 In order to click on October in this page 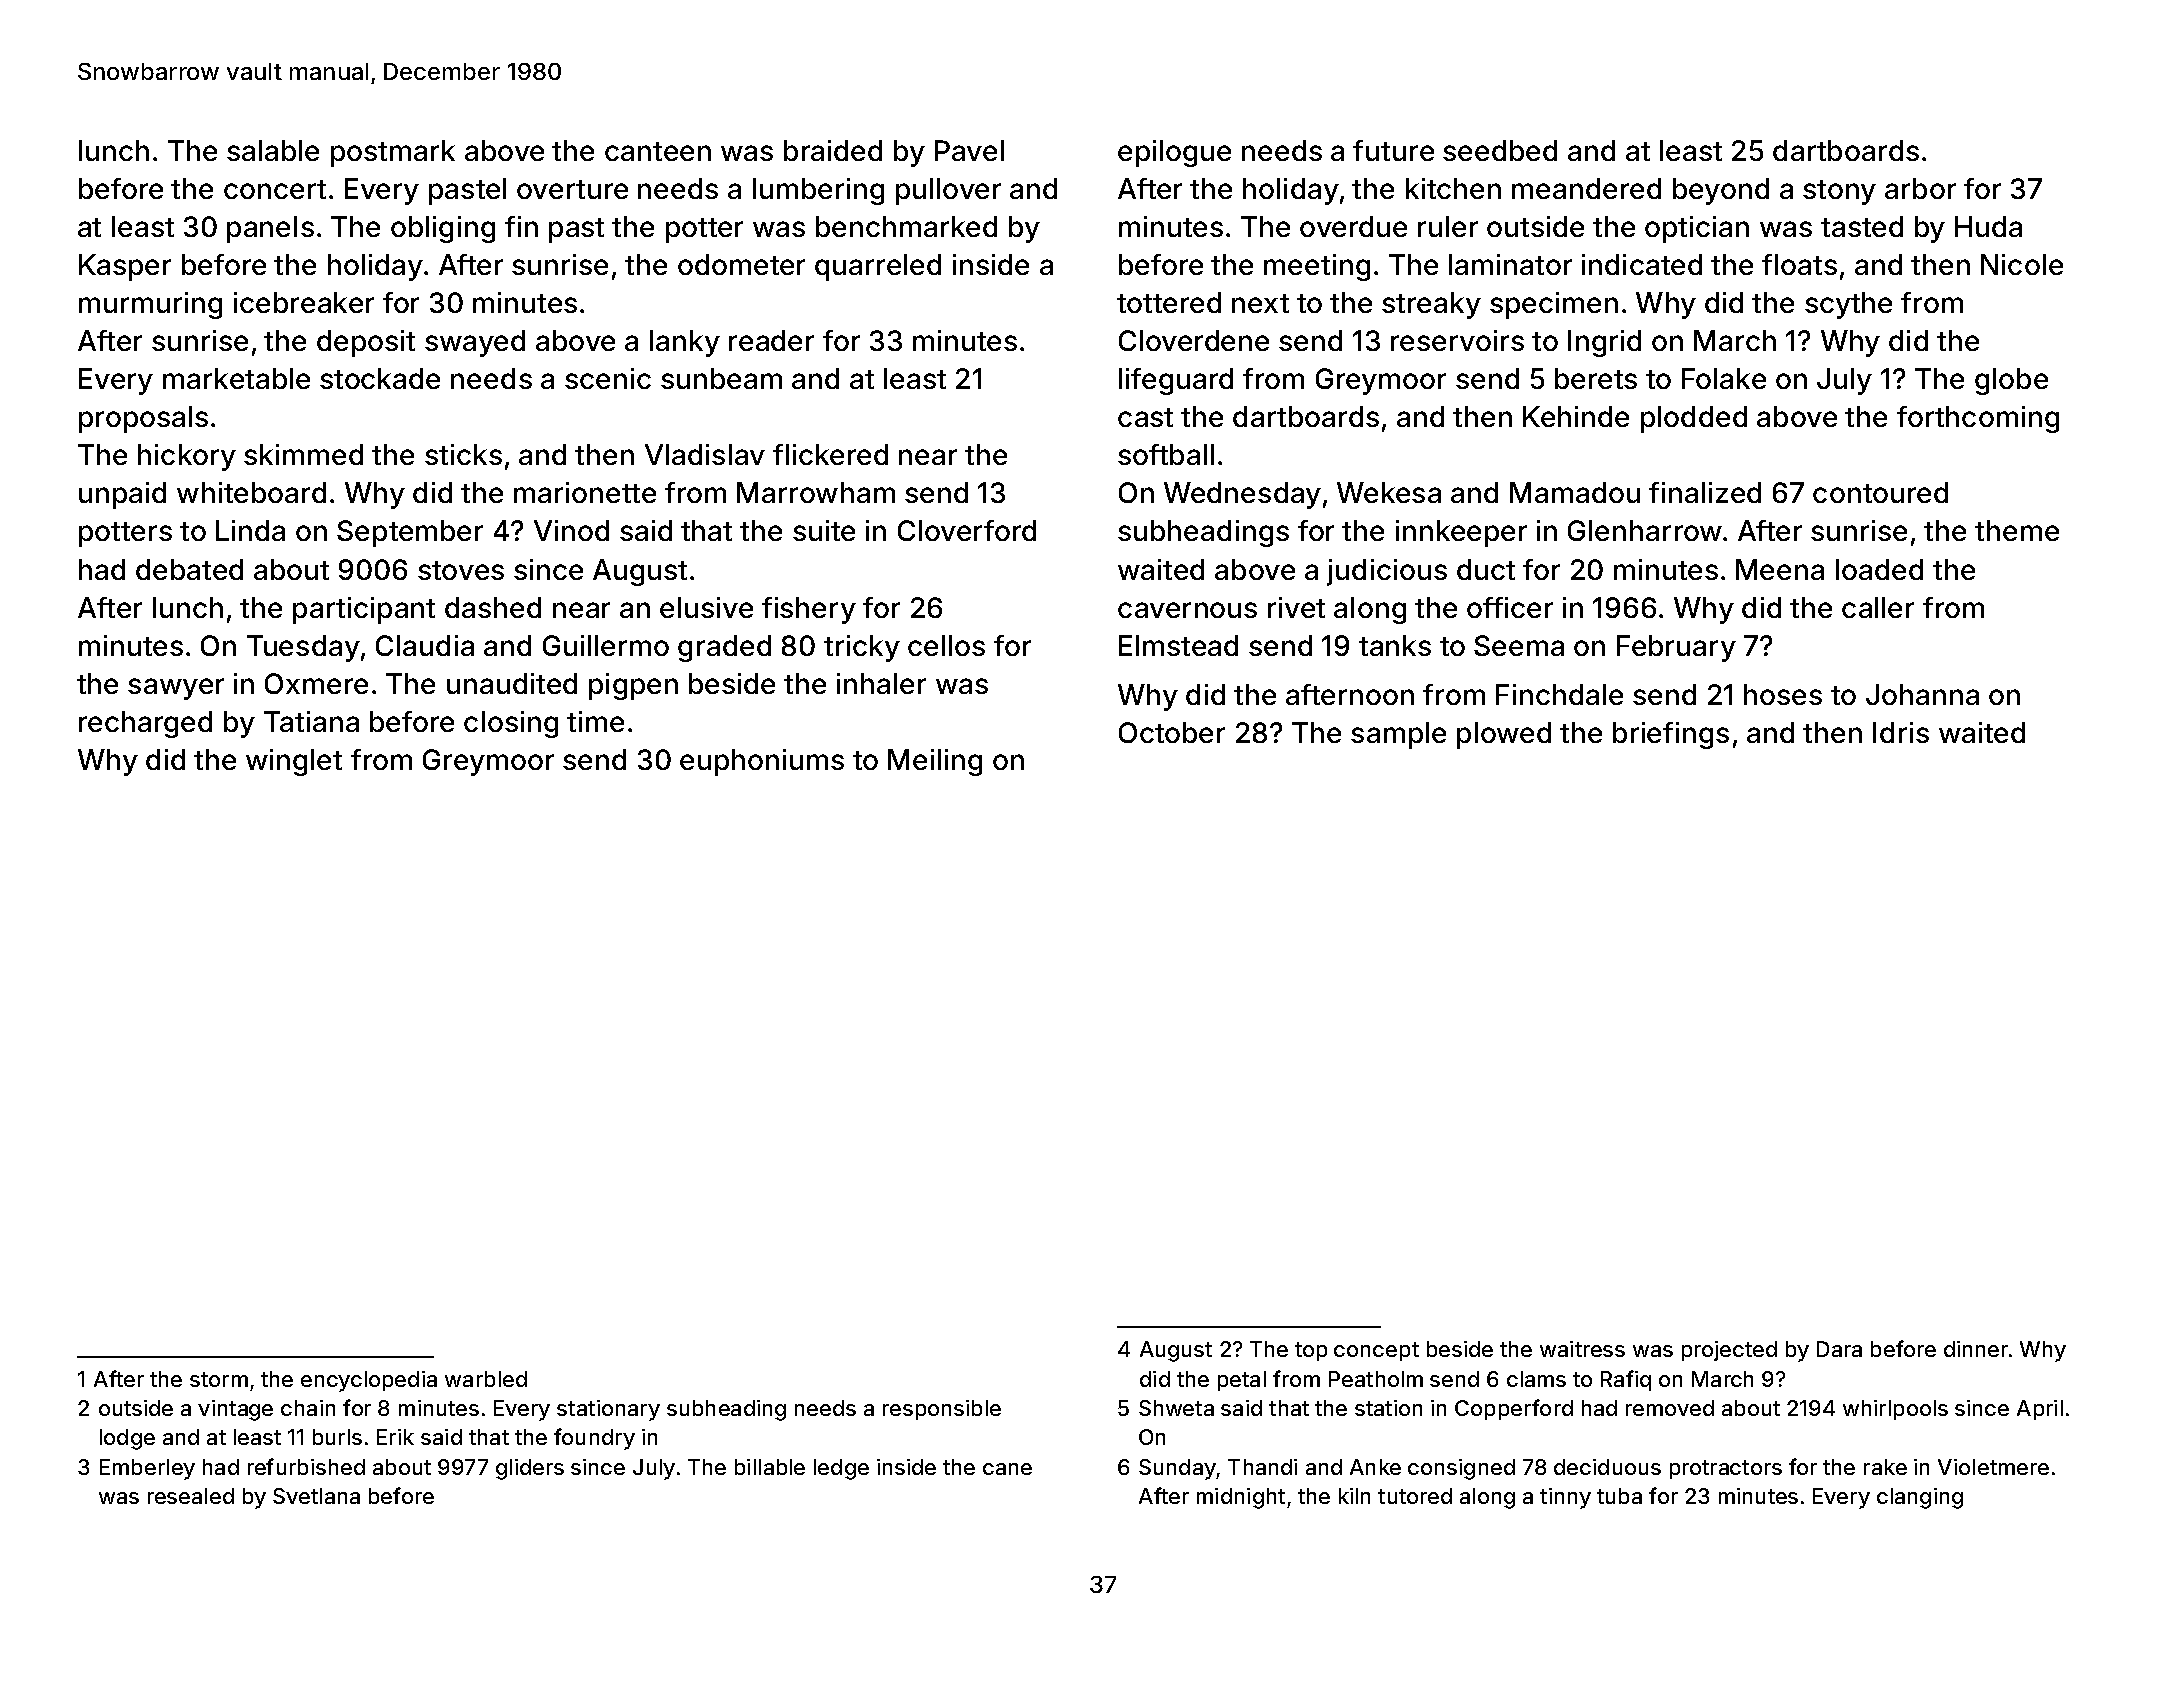, I will do `click(1172, 732)`.
